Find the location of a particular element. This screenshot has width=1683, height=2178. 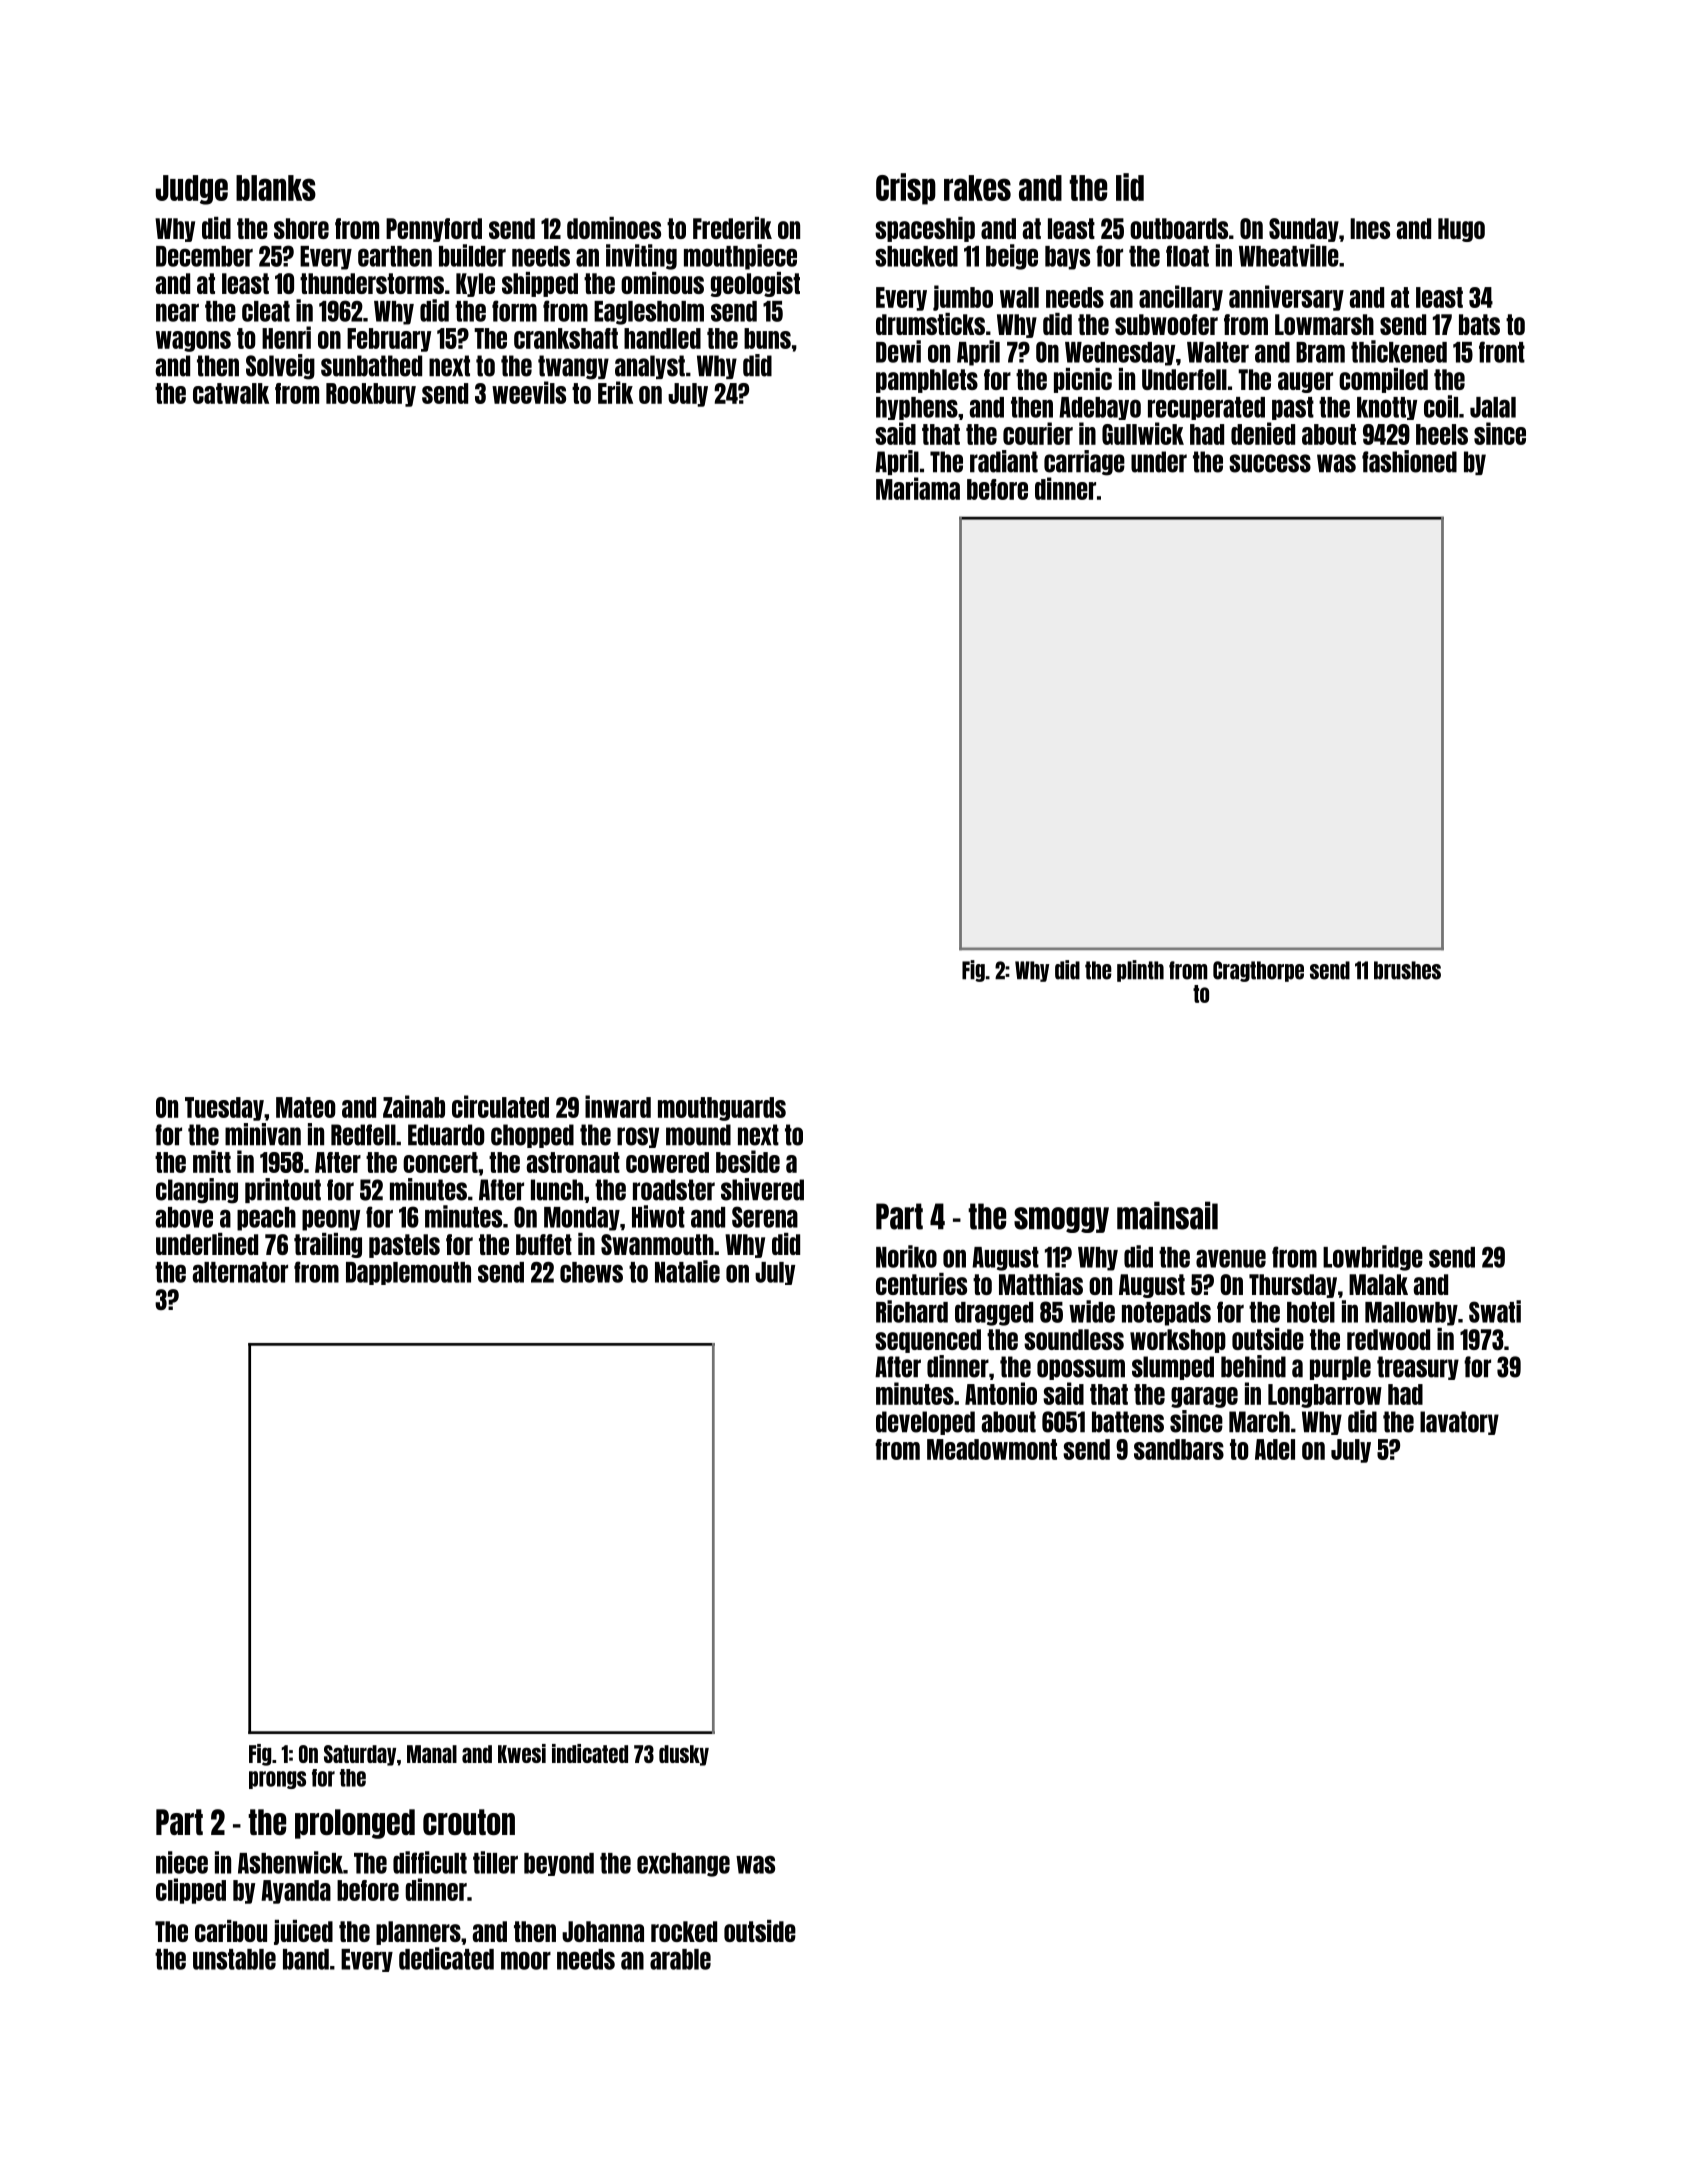

Mariama is located at coordinates (918, 488).
